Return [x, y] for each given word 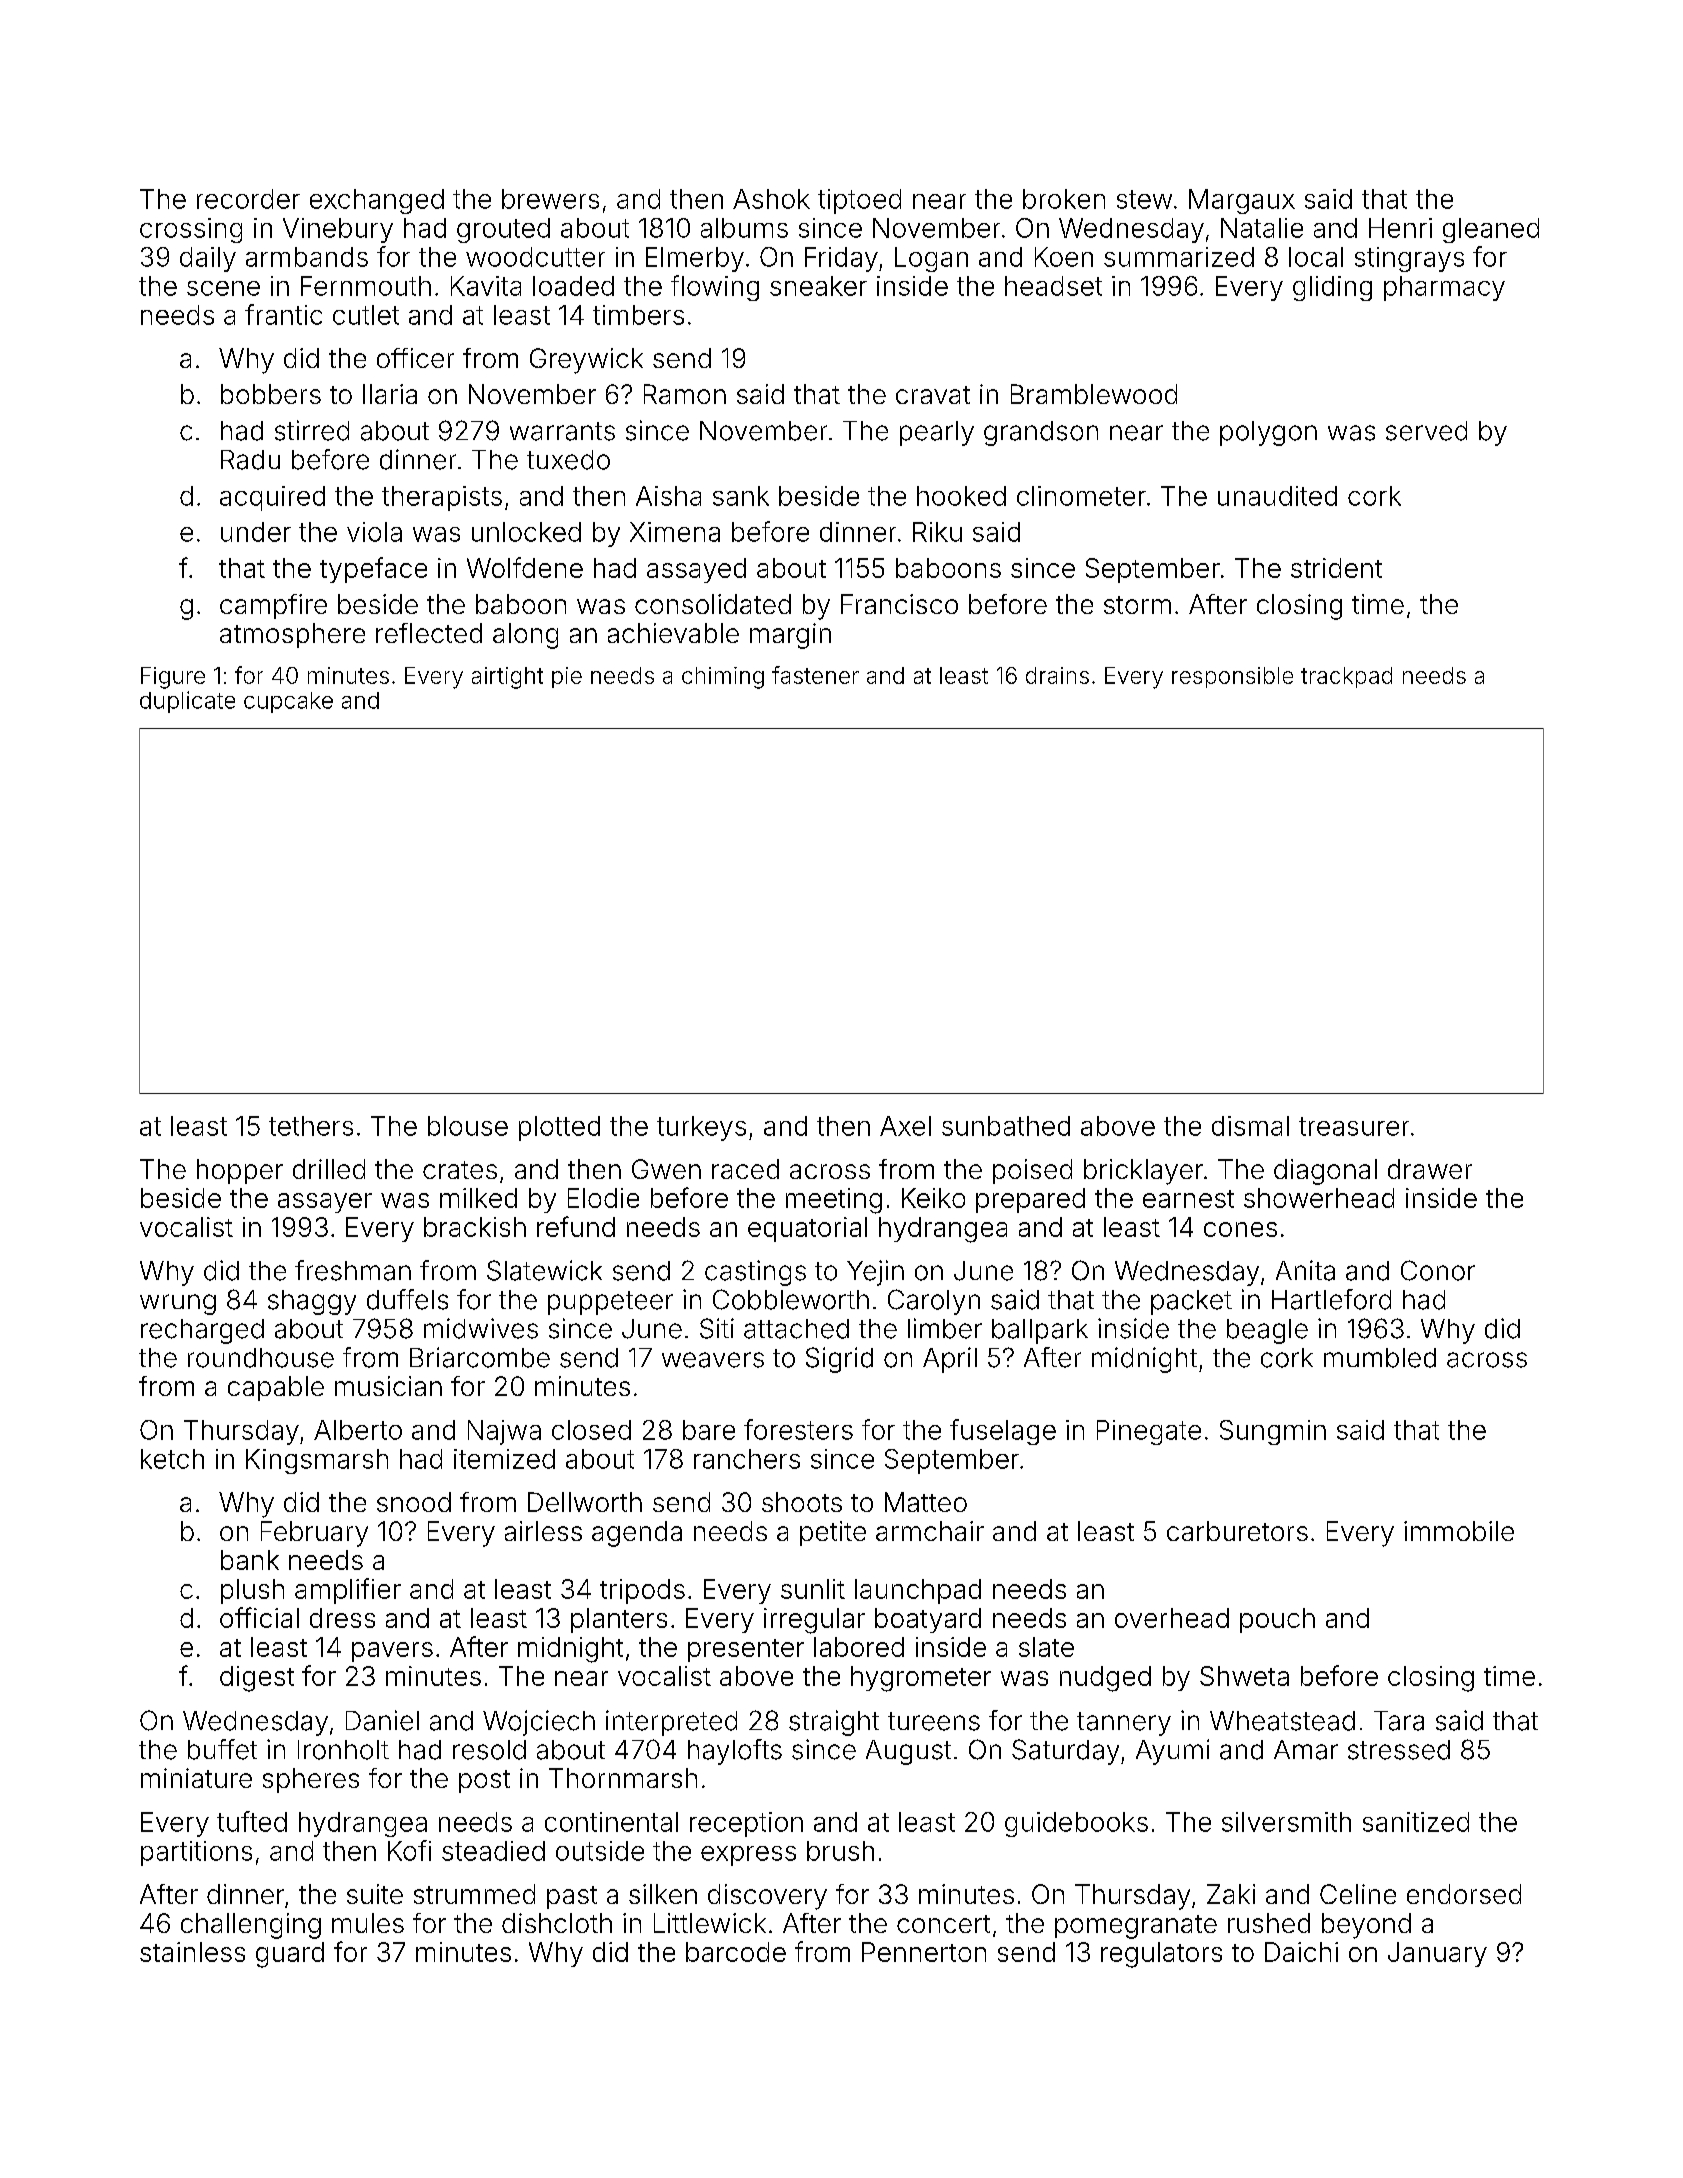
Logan [931, 259]
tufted [252, 1821]
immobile [1459, 1531]
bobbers [271, 394]
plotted [559, 1128]
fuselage [1003, 1432]
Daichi [1301, 1952]
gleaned [1491, 230]
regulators [1161, 1955]
